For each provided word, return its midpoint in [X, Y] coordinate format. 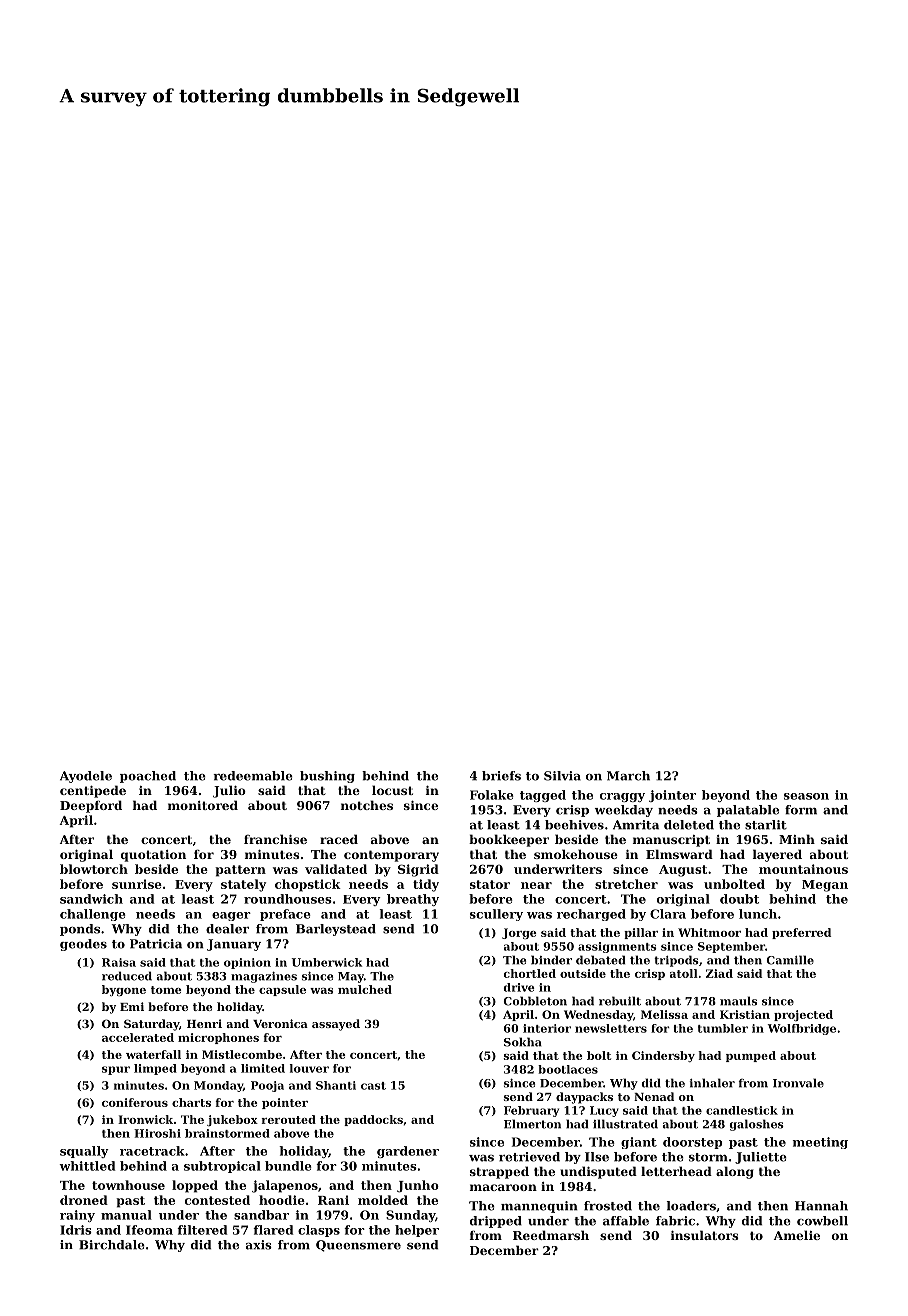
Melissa [664, 1014]
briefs [501, 776]
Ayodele [86, 777]
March [628, 776]
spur [116, 1070]
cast [373, 1086]
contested [217, 1200]
